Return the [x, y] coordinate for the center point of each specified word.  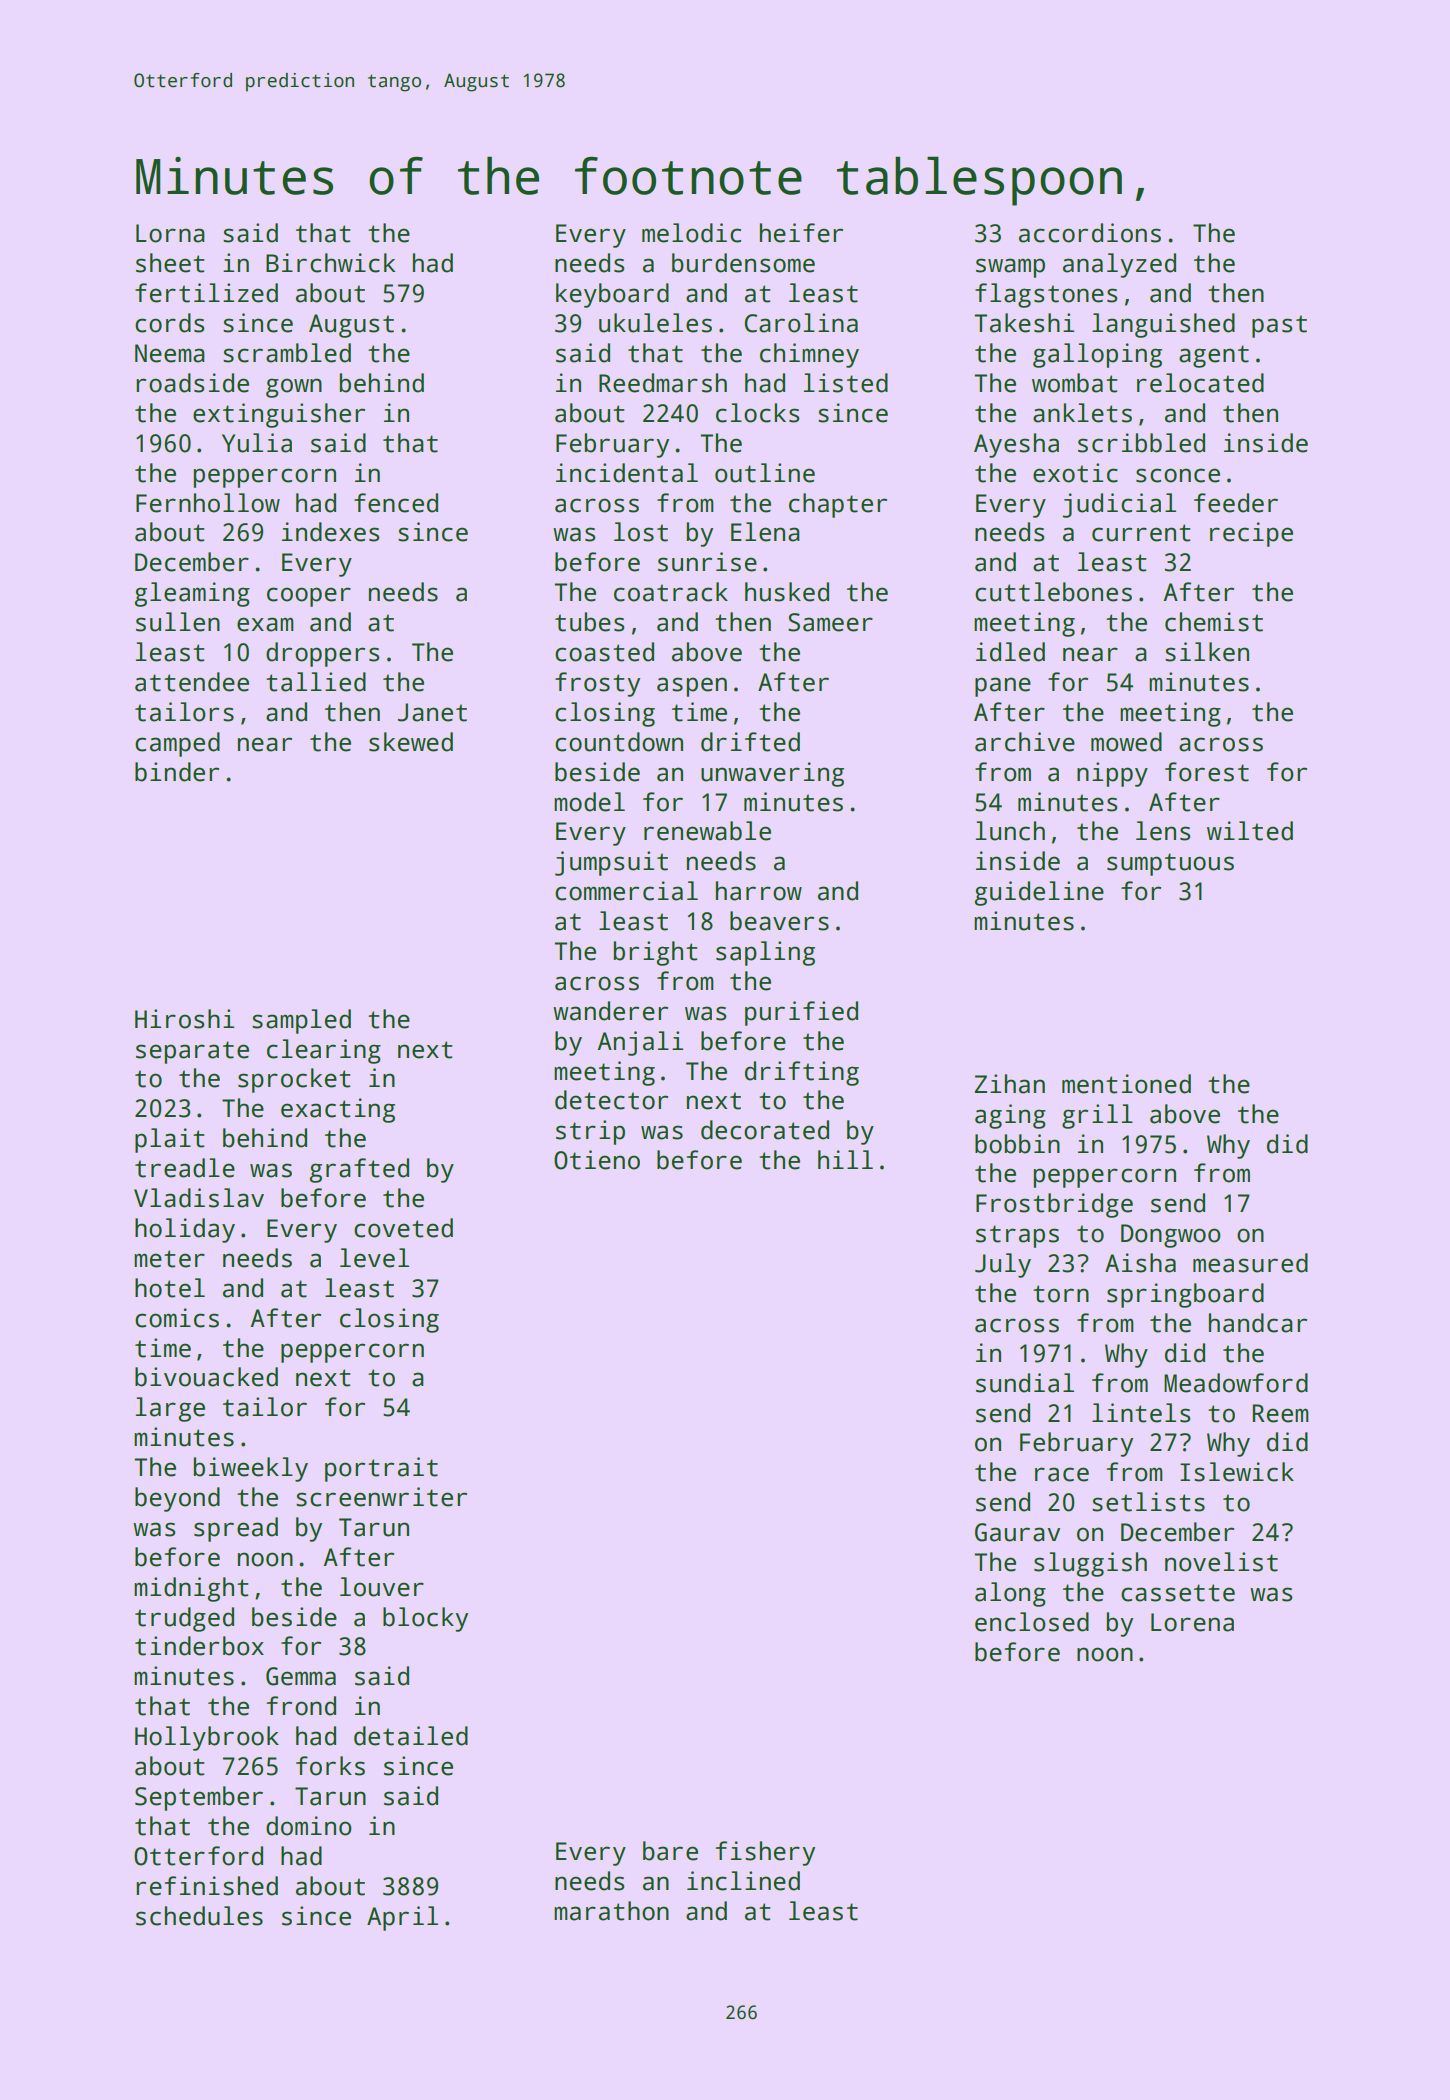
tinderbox [199, 1646]
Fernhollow [208, 503]
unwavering [772, 774]
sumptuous [1170, 864]
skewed [411, 742]
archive [1025, 742]
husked [787, 592]
